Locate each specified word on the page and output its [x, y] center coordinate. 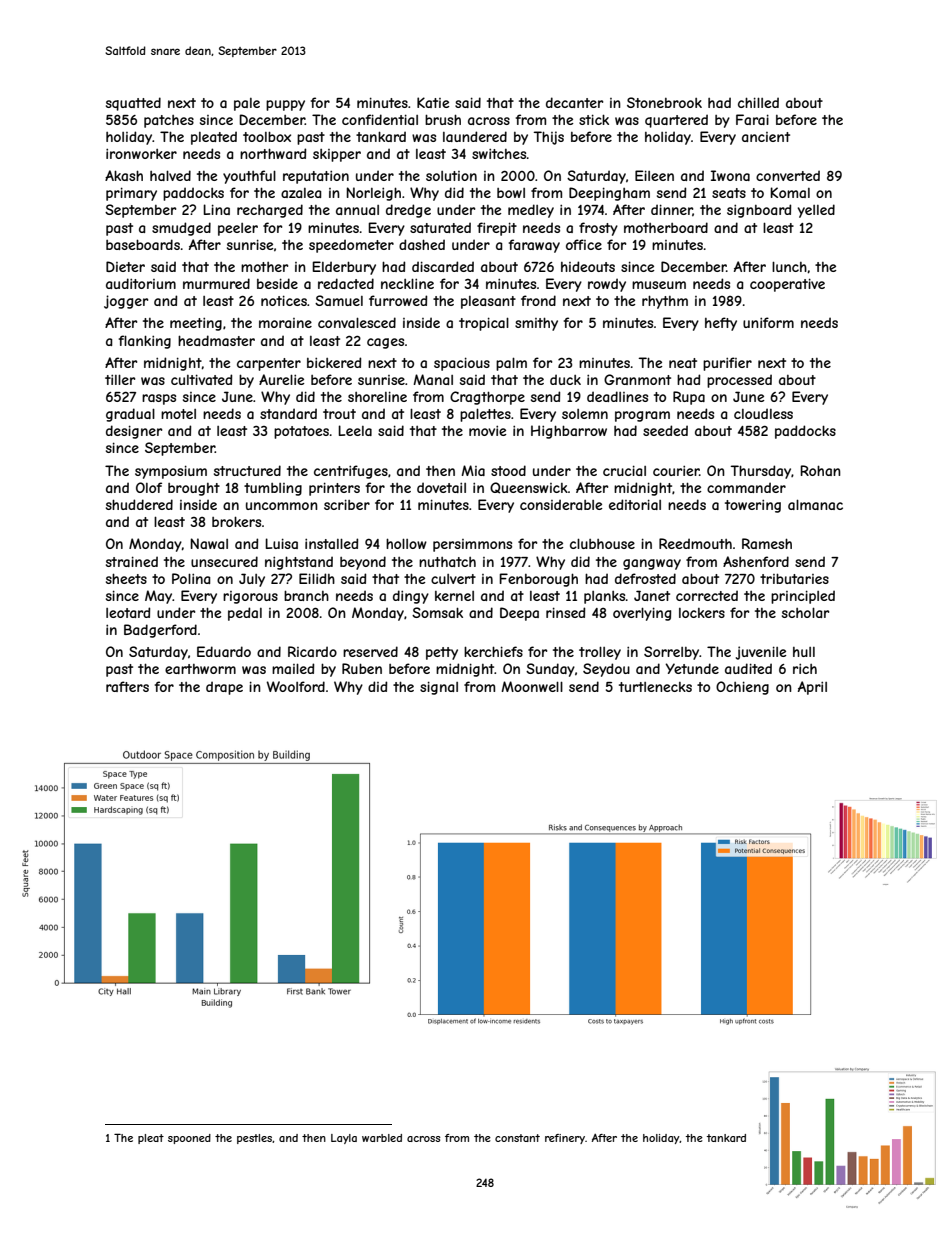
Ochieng [742, 688]
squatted [133, 104]
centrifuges [351, 472]
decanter [574, 102]
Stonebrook [664, 102]
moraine [285, 323]
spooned [189, 1139]
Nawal [209, 543]
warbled [382, 1138]
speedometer [351, 246]
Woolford [296, 686]
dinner [672, 210]
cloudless [763, 413]
